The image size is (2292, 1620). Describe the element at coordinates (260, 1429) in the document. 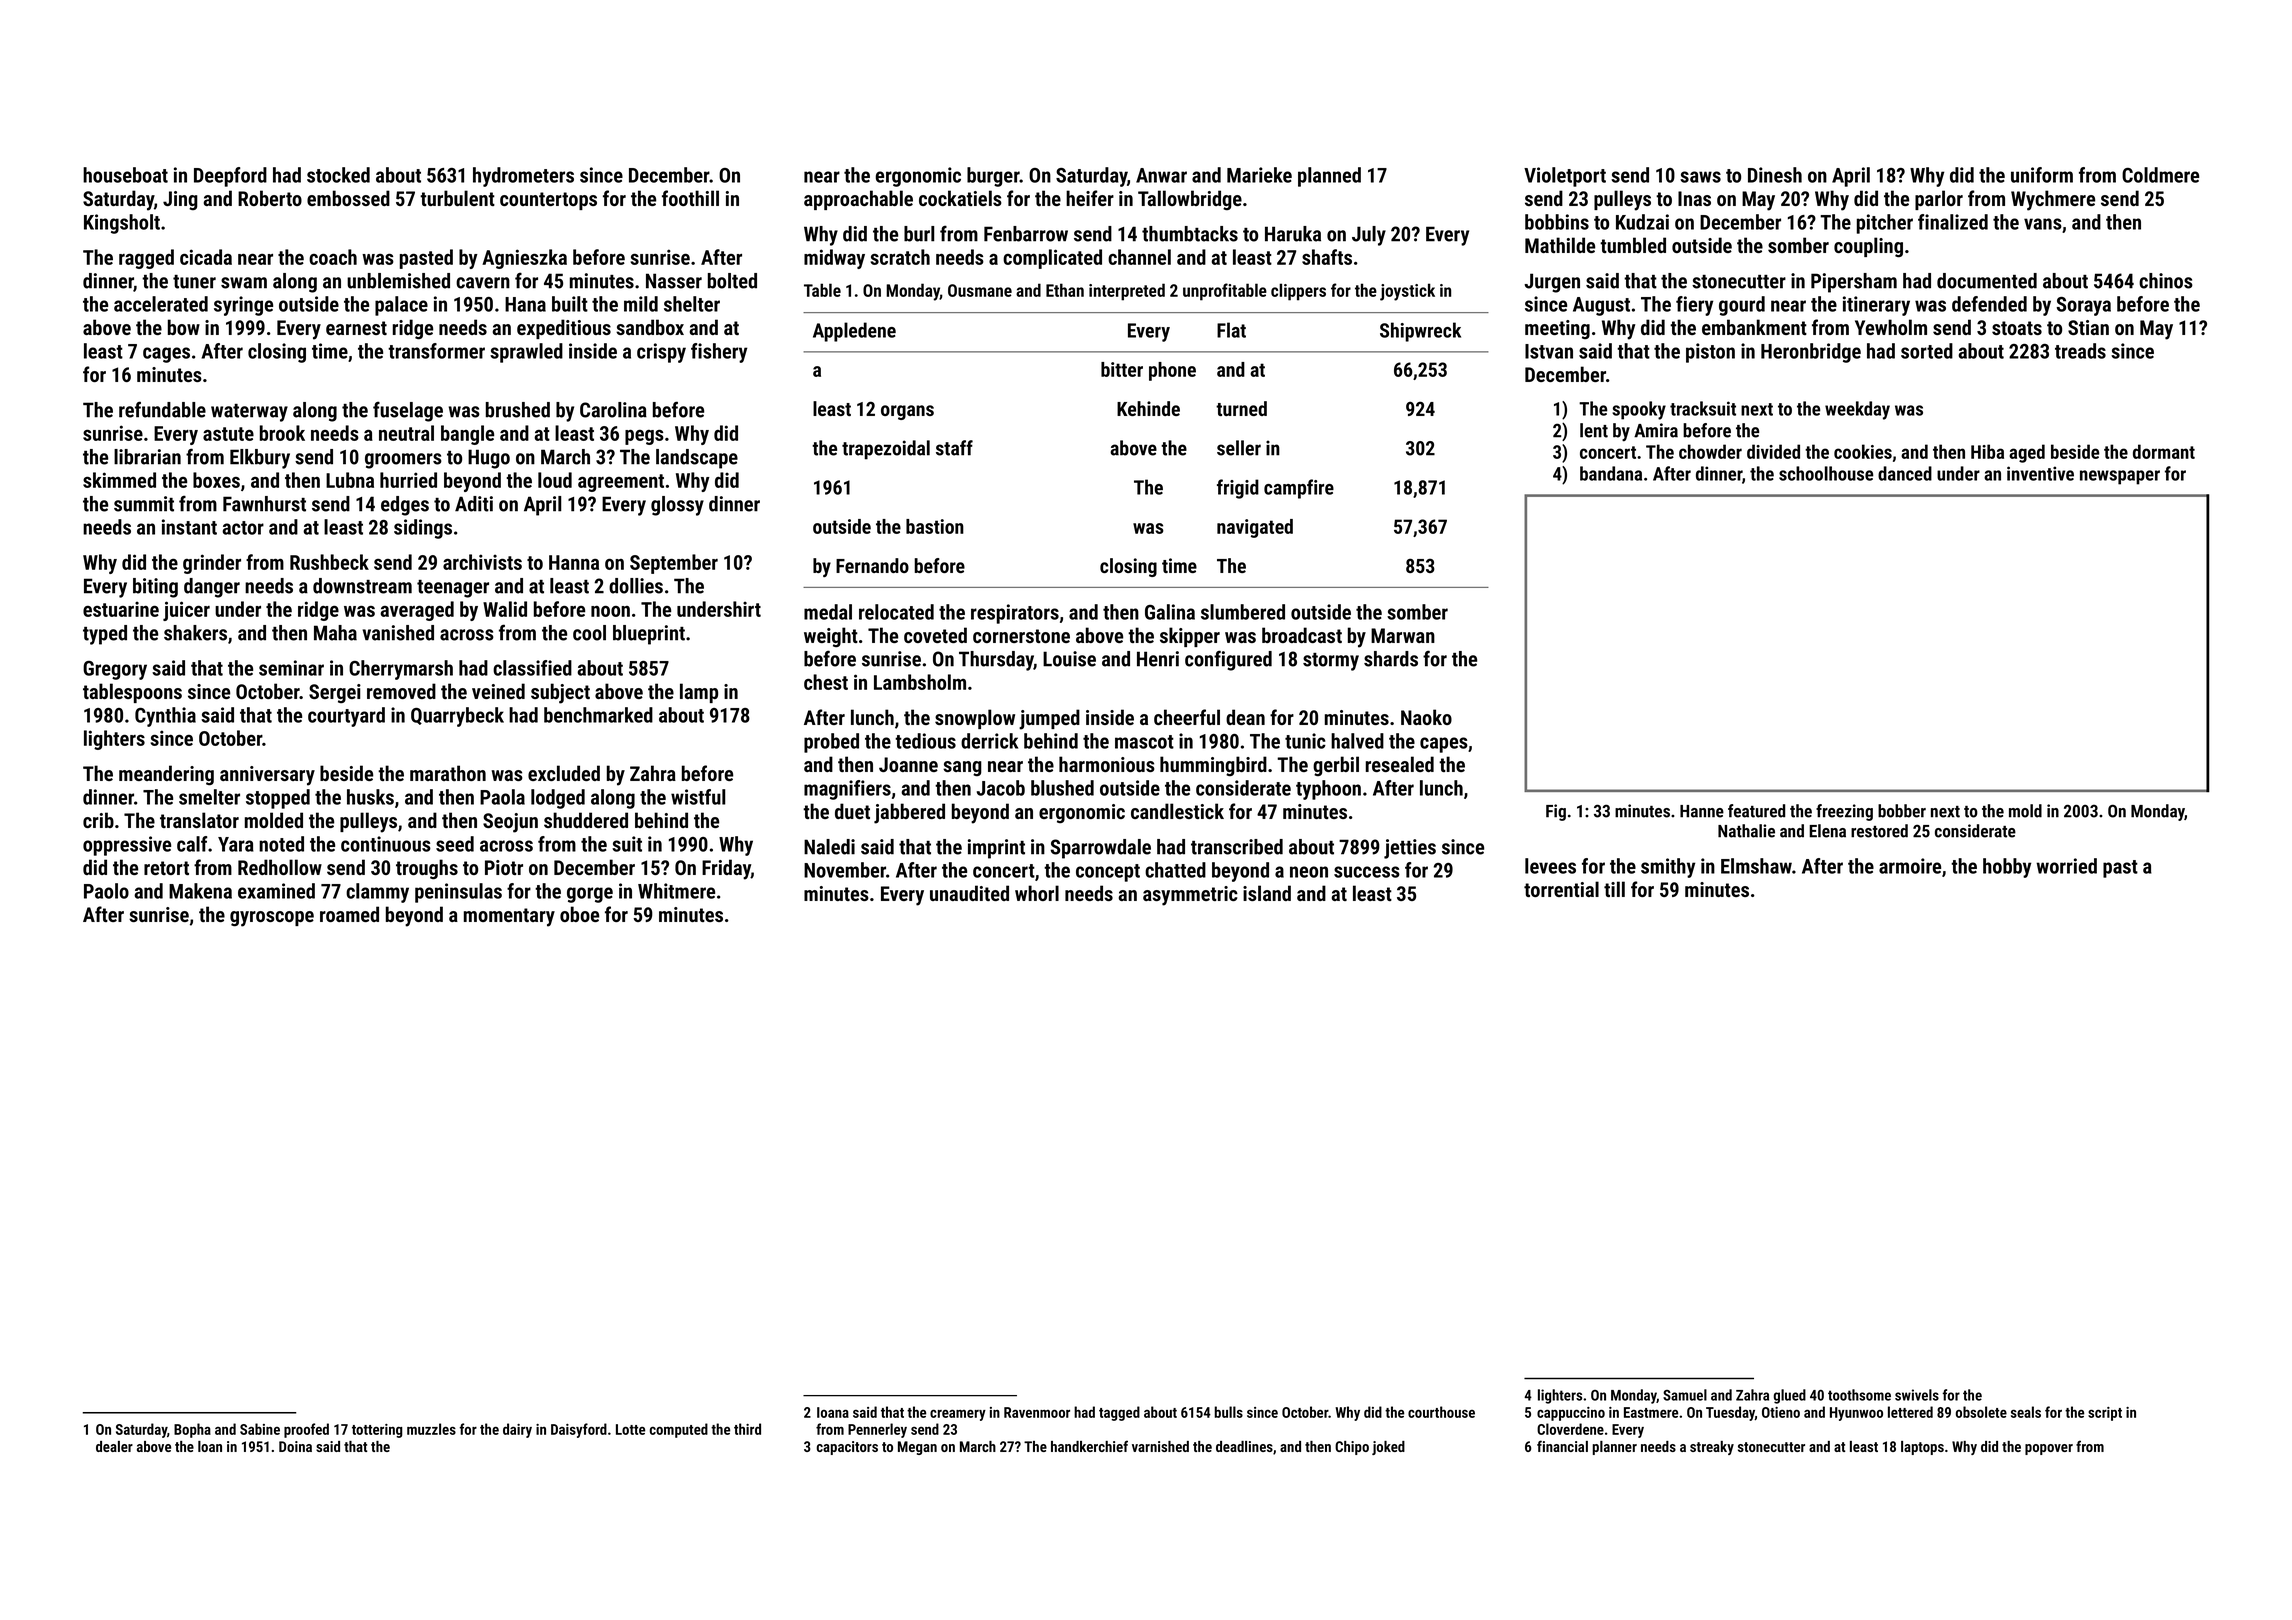

I see `Sabine` at that location.
